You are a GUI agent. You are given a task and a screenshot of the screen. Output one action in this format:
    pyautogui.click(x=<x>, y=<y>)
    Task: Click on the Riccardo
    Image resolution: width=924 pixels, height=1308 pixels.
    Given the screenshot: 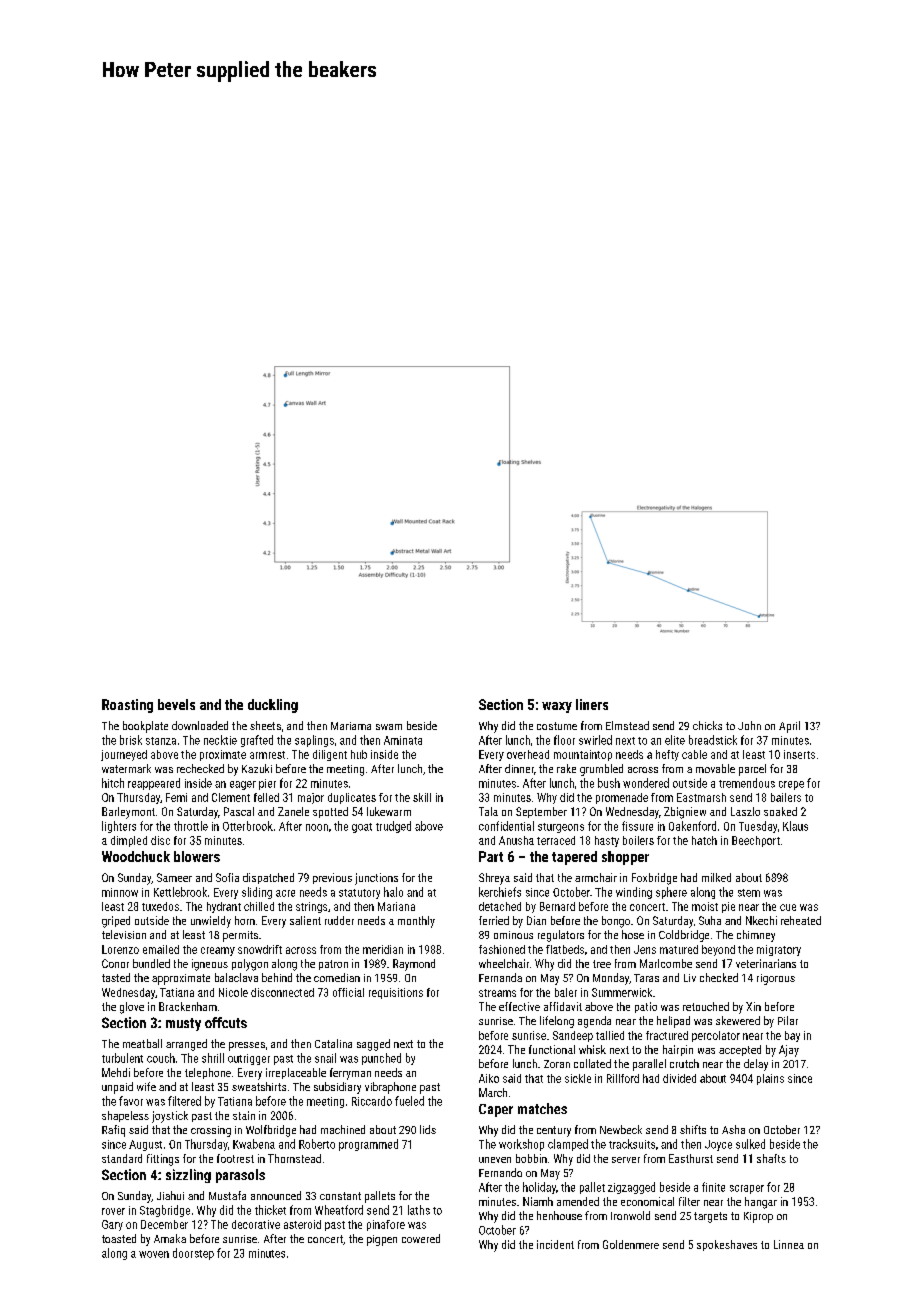 What is the action you would take?
    pyautogui.click(x=372, y=1101)
